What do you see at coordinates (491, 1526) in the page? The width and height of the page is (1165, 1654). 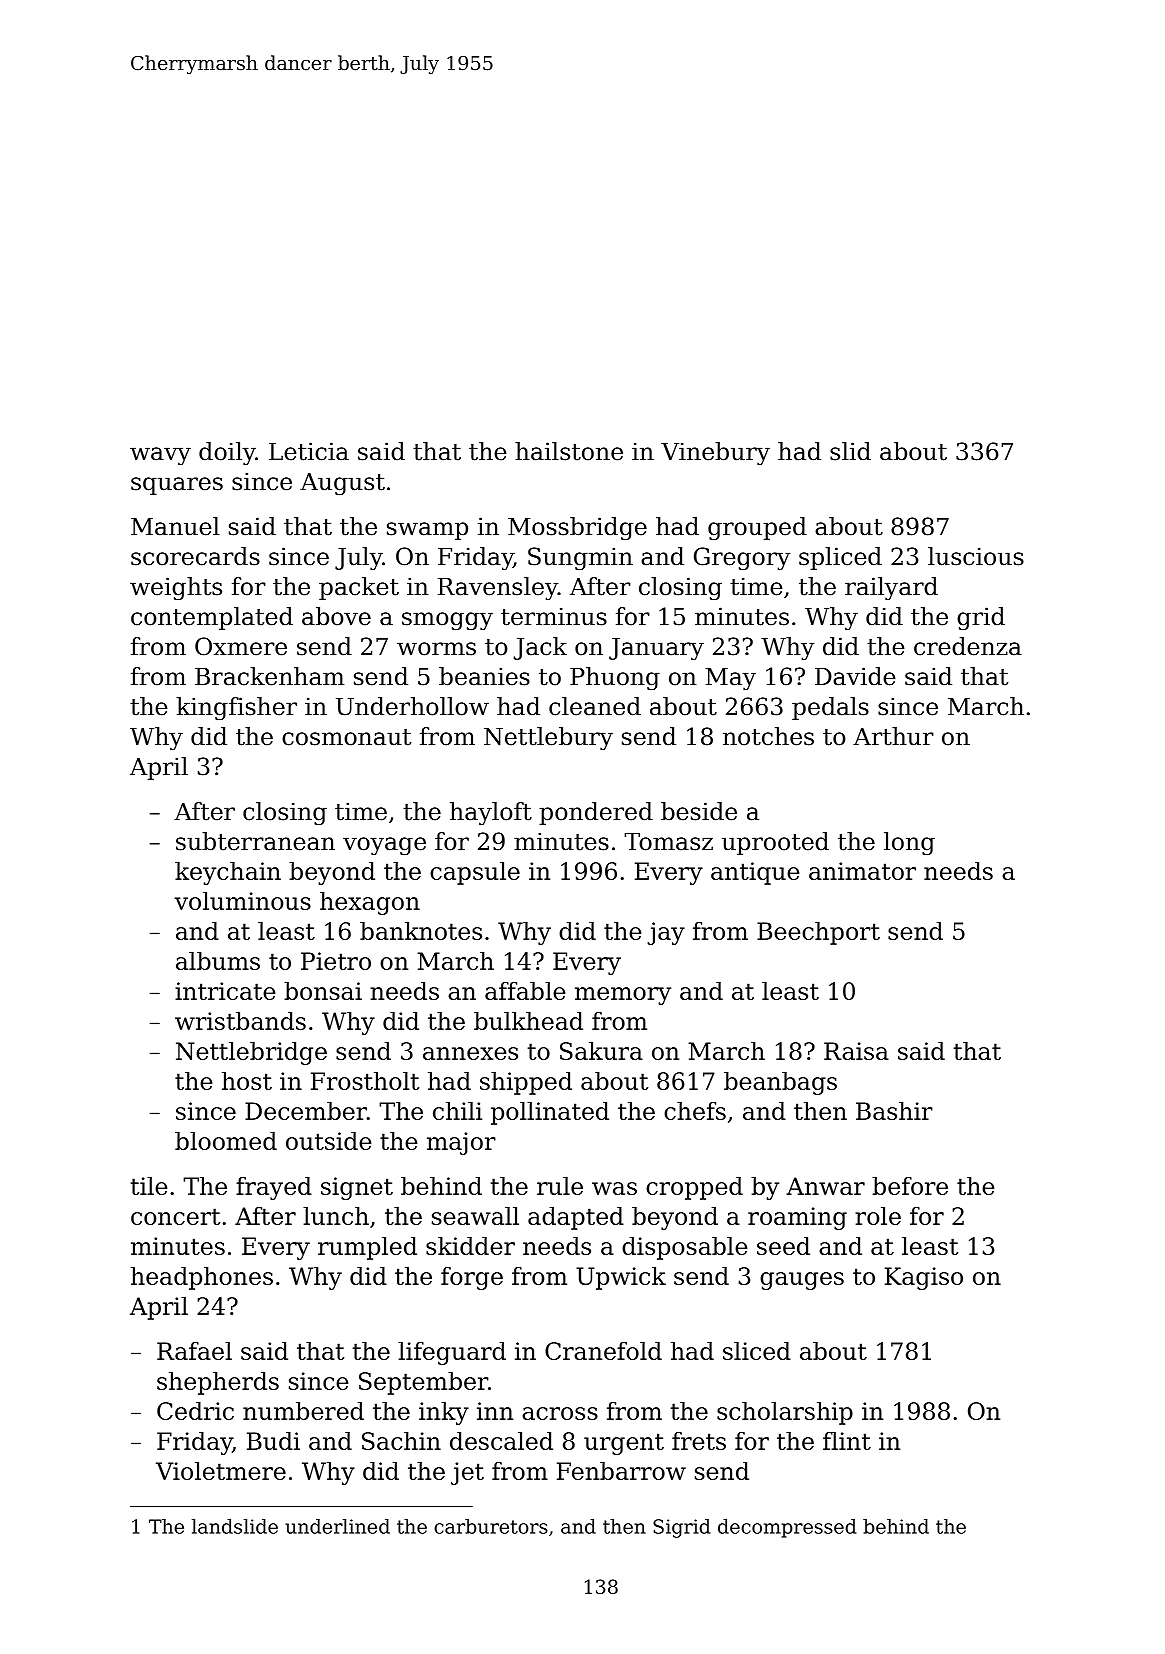 I see `carburetors` at bounding box center [491, 1526].
